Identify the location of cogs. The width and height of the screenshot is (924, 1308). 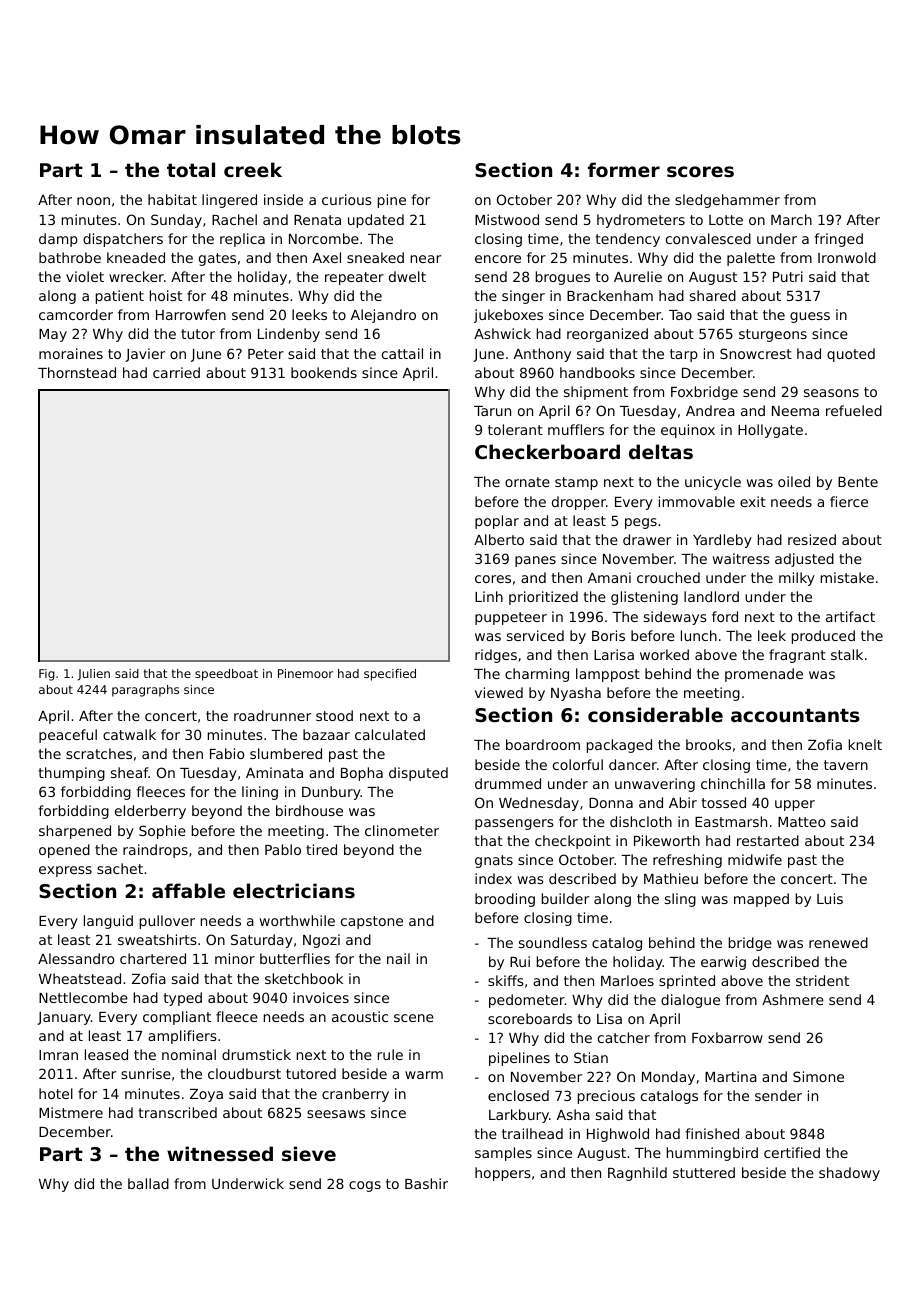
(365, 1186).
